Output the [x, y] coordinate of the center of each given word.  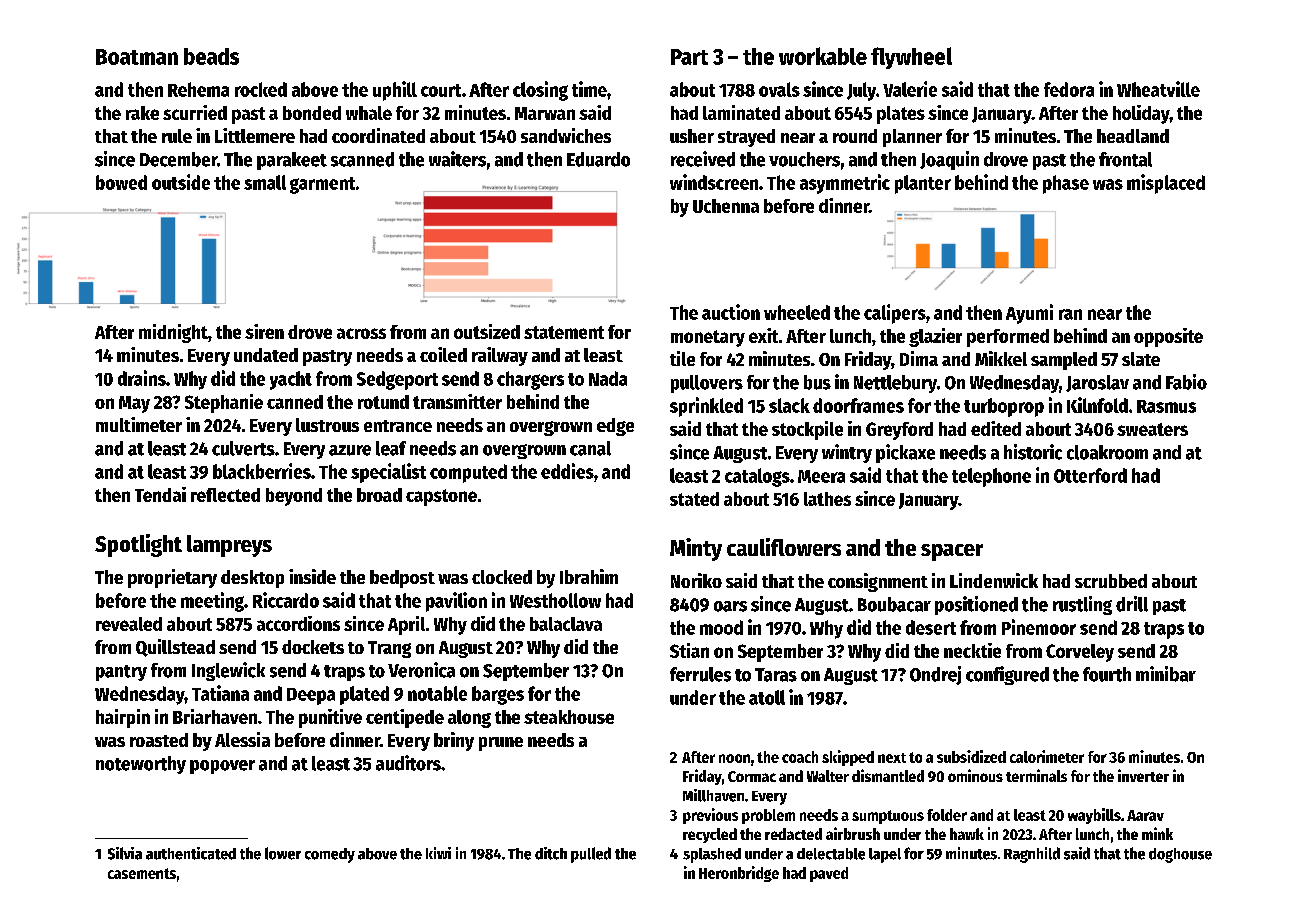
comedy [330, 855]
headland [1133, 136]
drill [1132, 604]
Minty [696, 549]
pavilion [456, 602]
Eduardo [598, 159]
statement [564, 332]
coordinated [378, 135]
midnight [173, 333]
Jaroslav [1097, 383]
